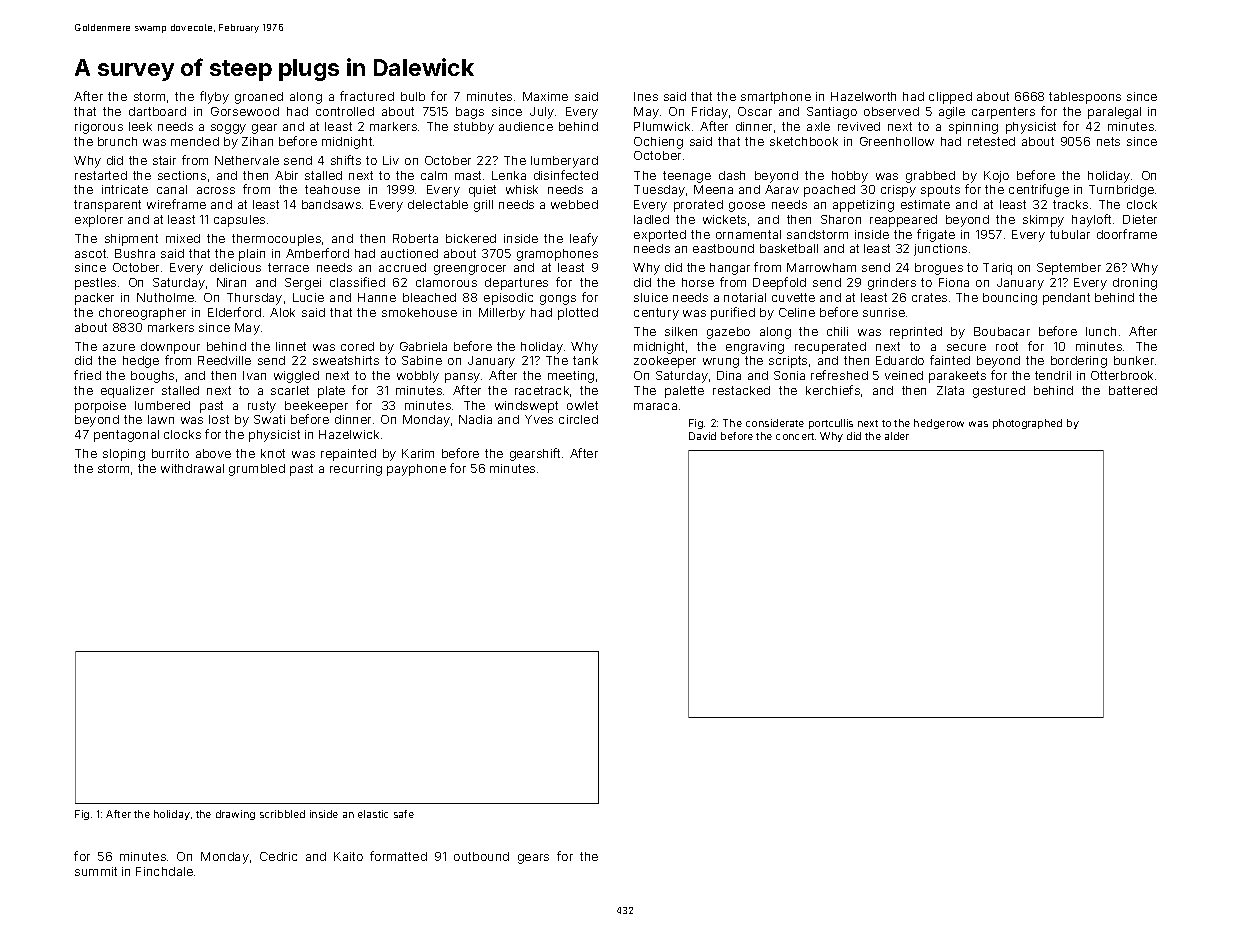 This screenshot has width=1233, height=952. What do you see at coordinates (356, 470) in the screenshot?
I see `recurring` at bounding box center [356, 470].
